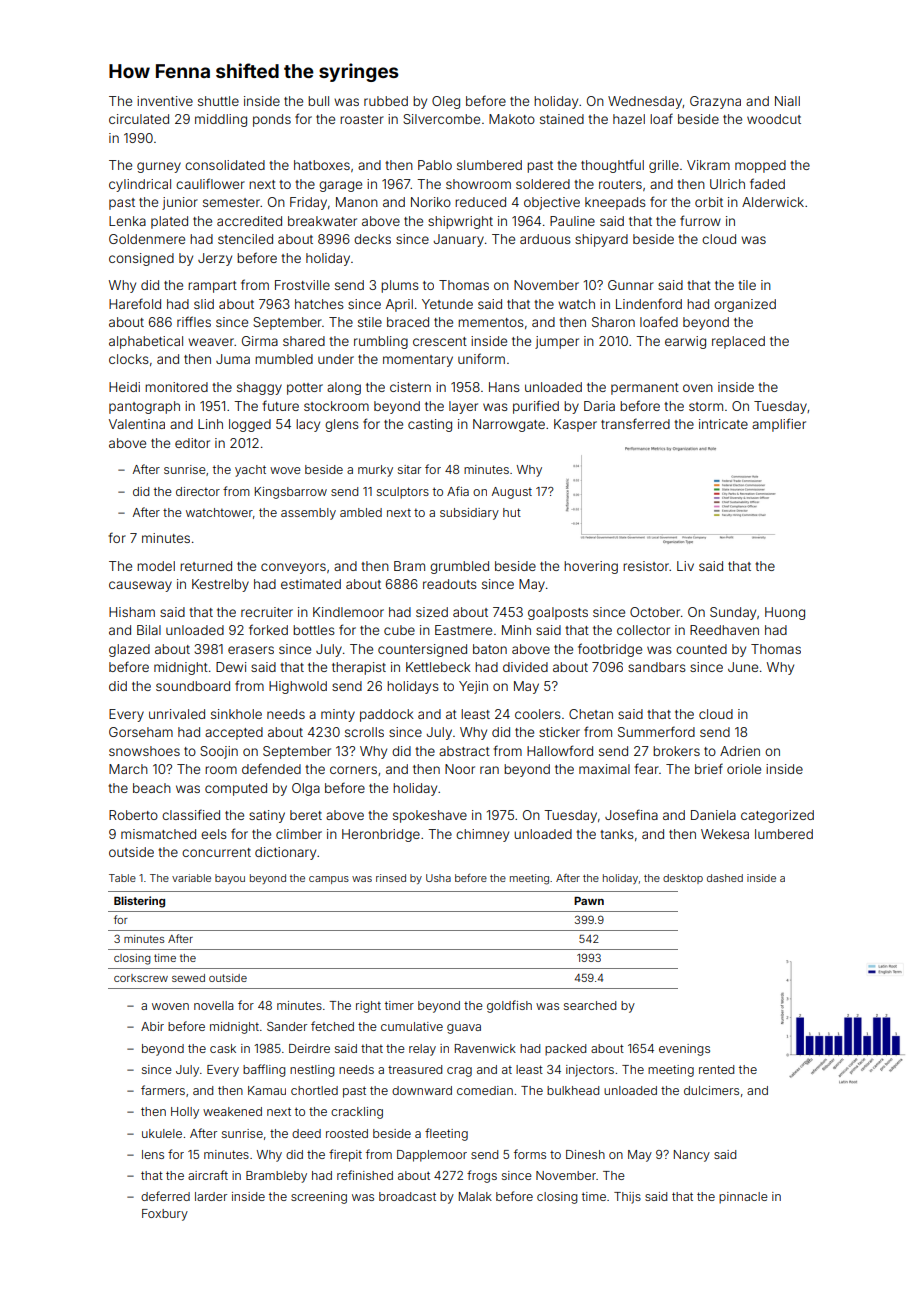 This image has height=1308, width=924. I want to click on chortled, so click(314, 1090).
